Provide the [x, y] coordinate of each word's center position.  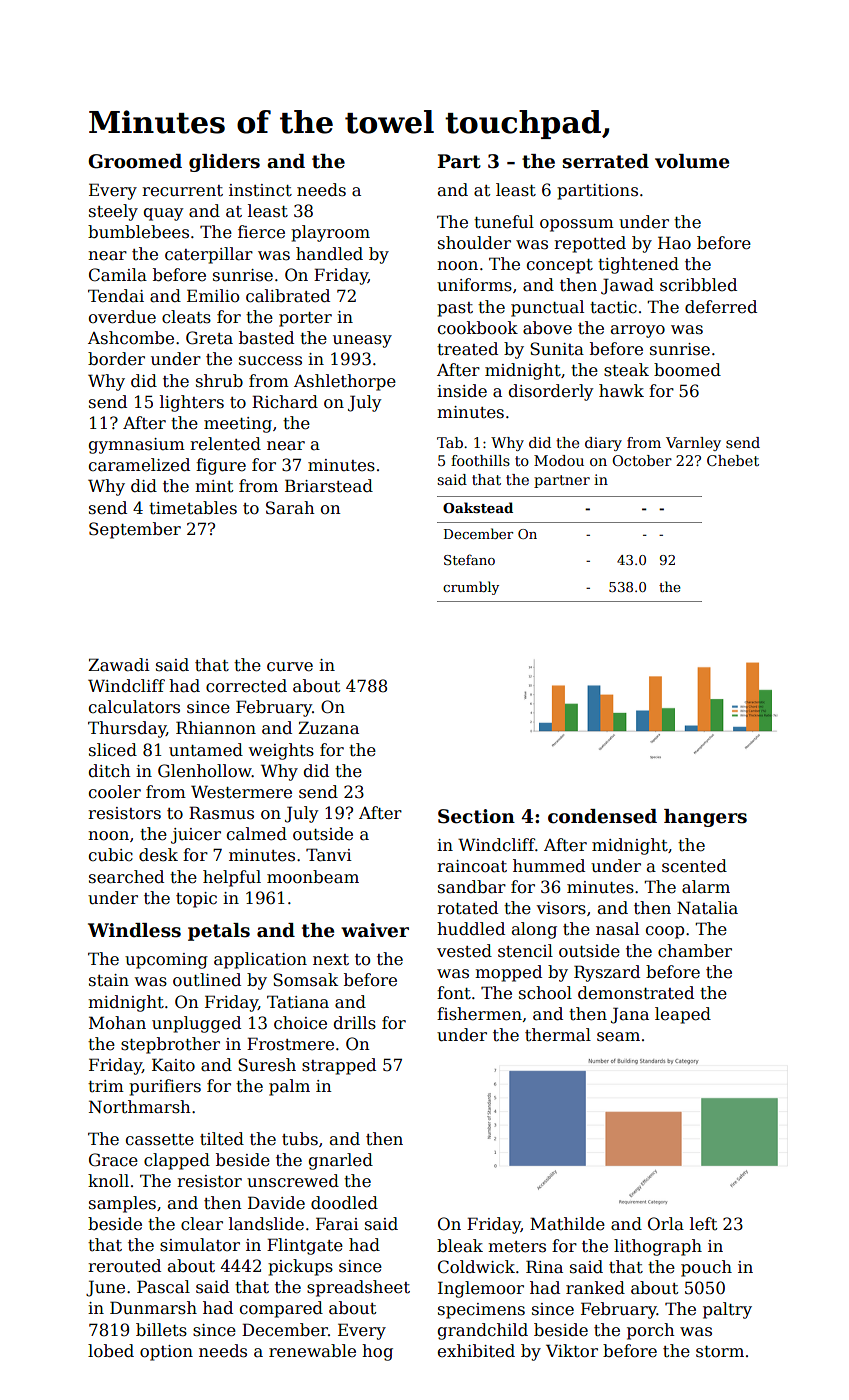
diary [603, 444]
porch [650, 1331]
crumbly [471, 588]
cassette [160, 1140]
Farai [337, 1224]
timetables [193, 508]
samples [122, 1204]
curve [290, 667]
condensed [602, 816]
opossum [577, 225]
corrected [246, 686]
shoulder [474, 243]
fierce [261, 232]
